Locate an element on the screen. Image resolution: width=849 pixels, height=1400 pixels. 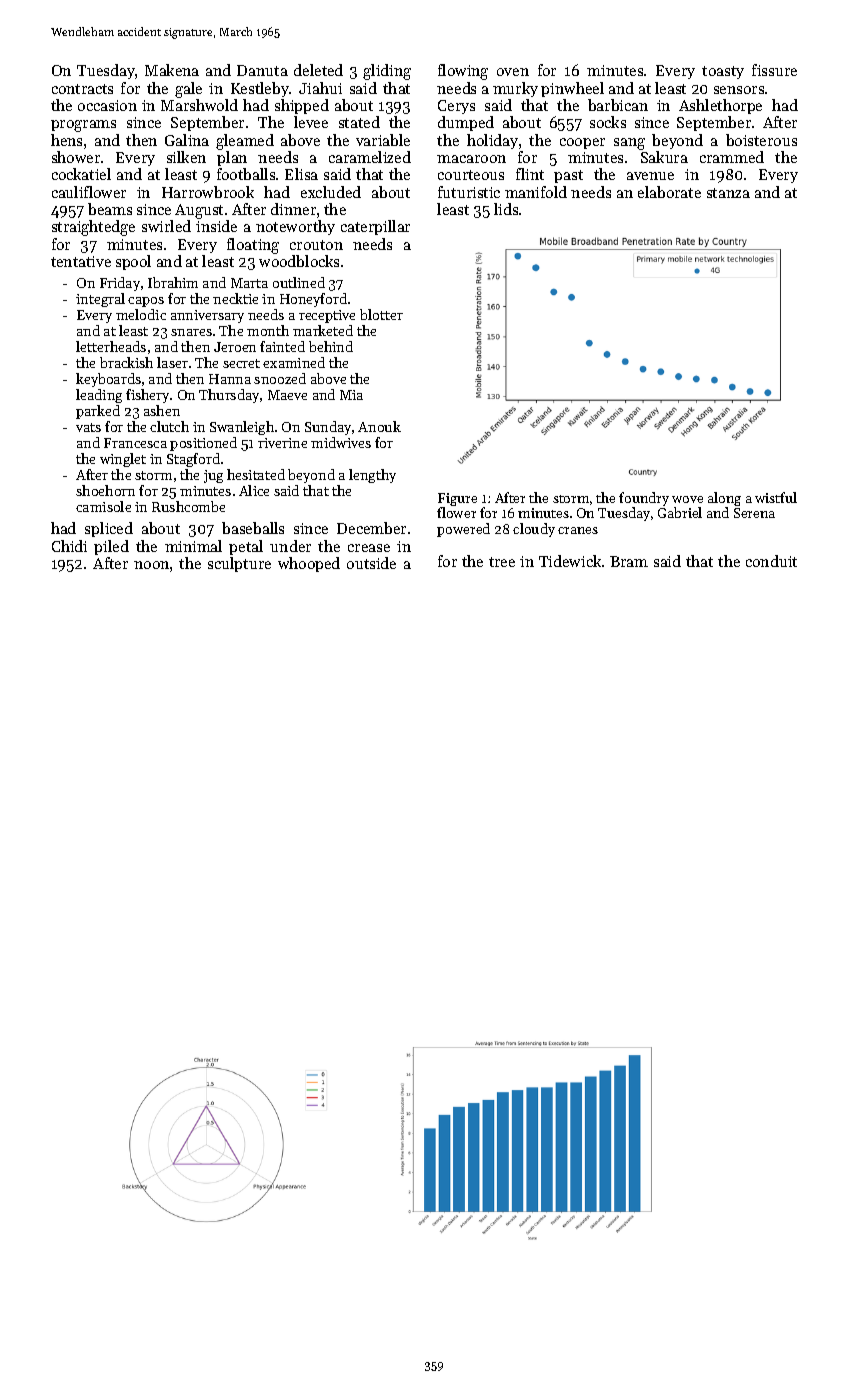
cooper is located at coordinates (582, 143).
